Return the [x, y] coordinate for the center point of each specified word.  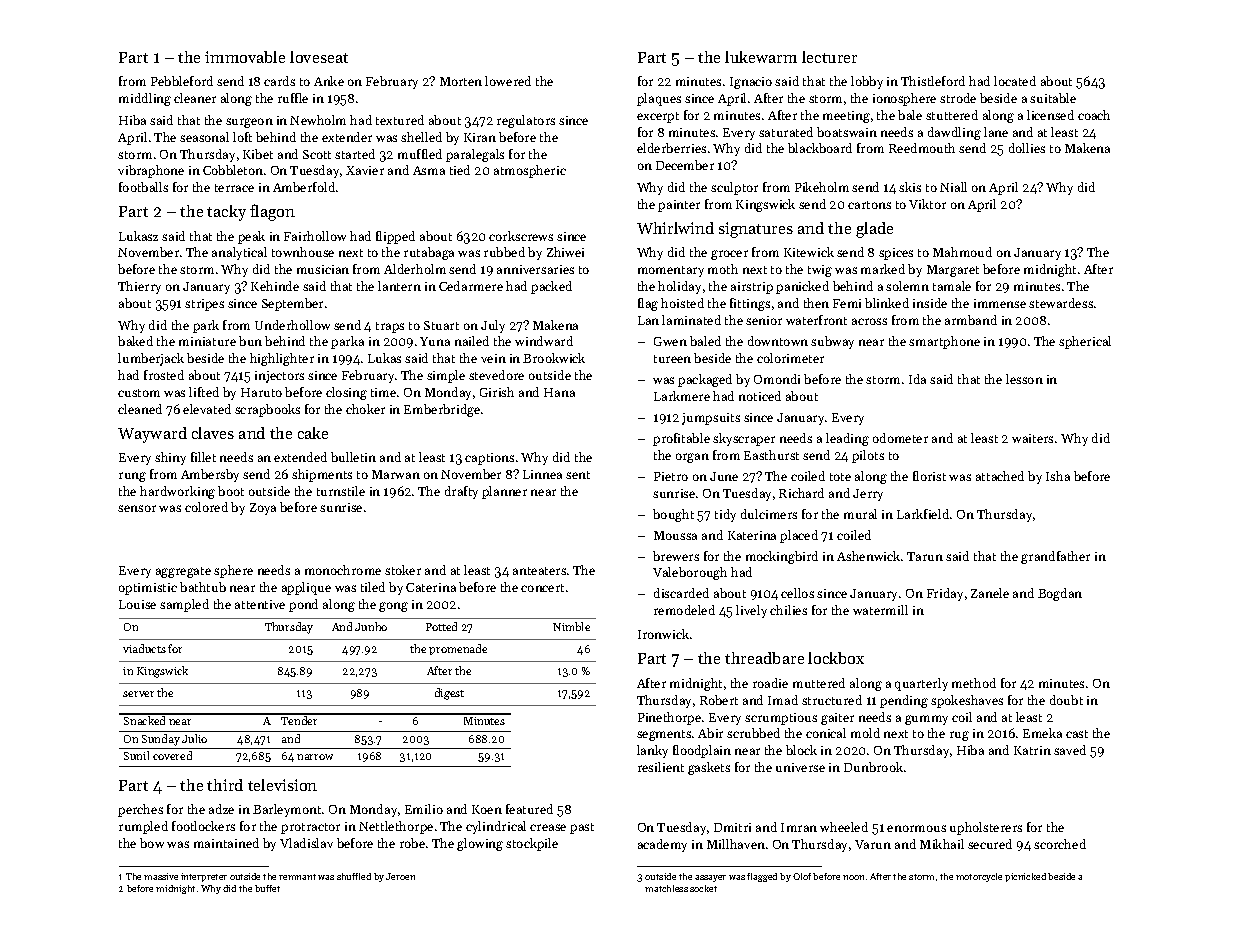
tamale [952, 286]
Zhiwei [565, 252]
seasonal [204, 137]
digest [449, 694]
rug [959, 736]
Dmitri [732, 827]
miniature [207, 341]
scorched [1060, 844]
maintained [226, 843]
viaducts [144, 648]
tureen [672, 359]
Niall [953, 187]
